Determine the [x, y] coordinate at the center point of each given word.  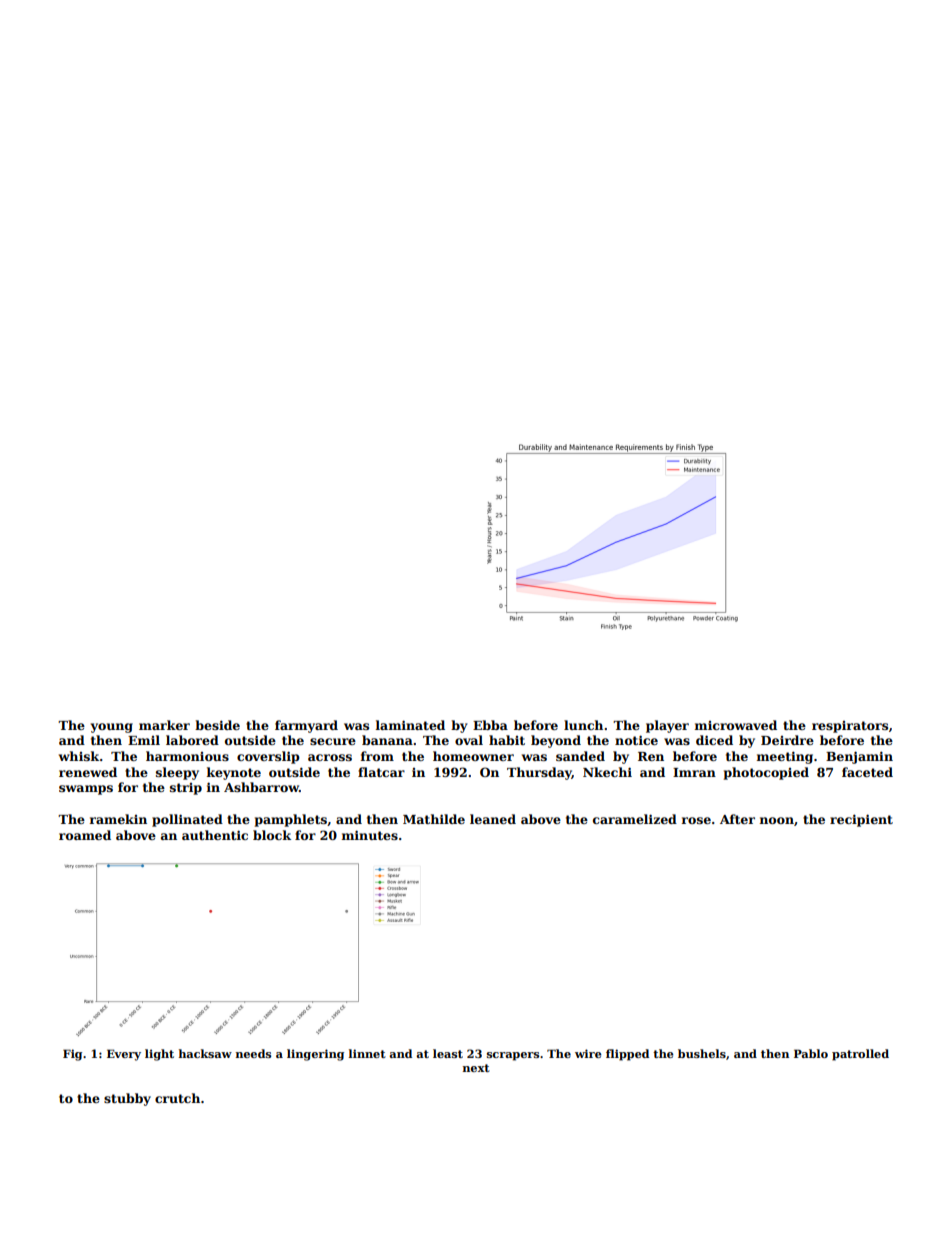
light [159, 1055]
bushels [702, 1053]
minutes [370, 835]
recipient [861, 820]
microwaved [736, 725]
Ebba [490, 725]
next [476, 1068]
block [272, 835]
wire [588, 1053]
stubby [127, 1099]
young [112, 728]
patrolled [860, 1055]
